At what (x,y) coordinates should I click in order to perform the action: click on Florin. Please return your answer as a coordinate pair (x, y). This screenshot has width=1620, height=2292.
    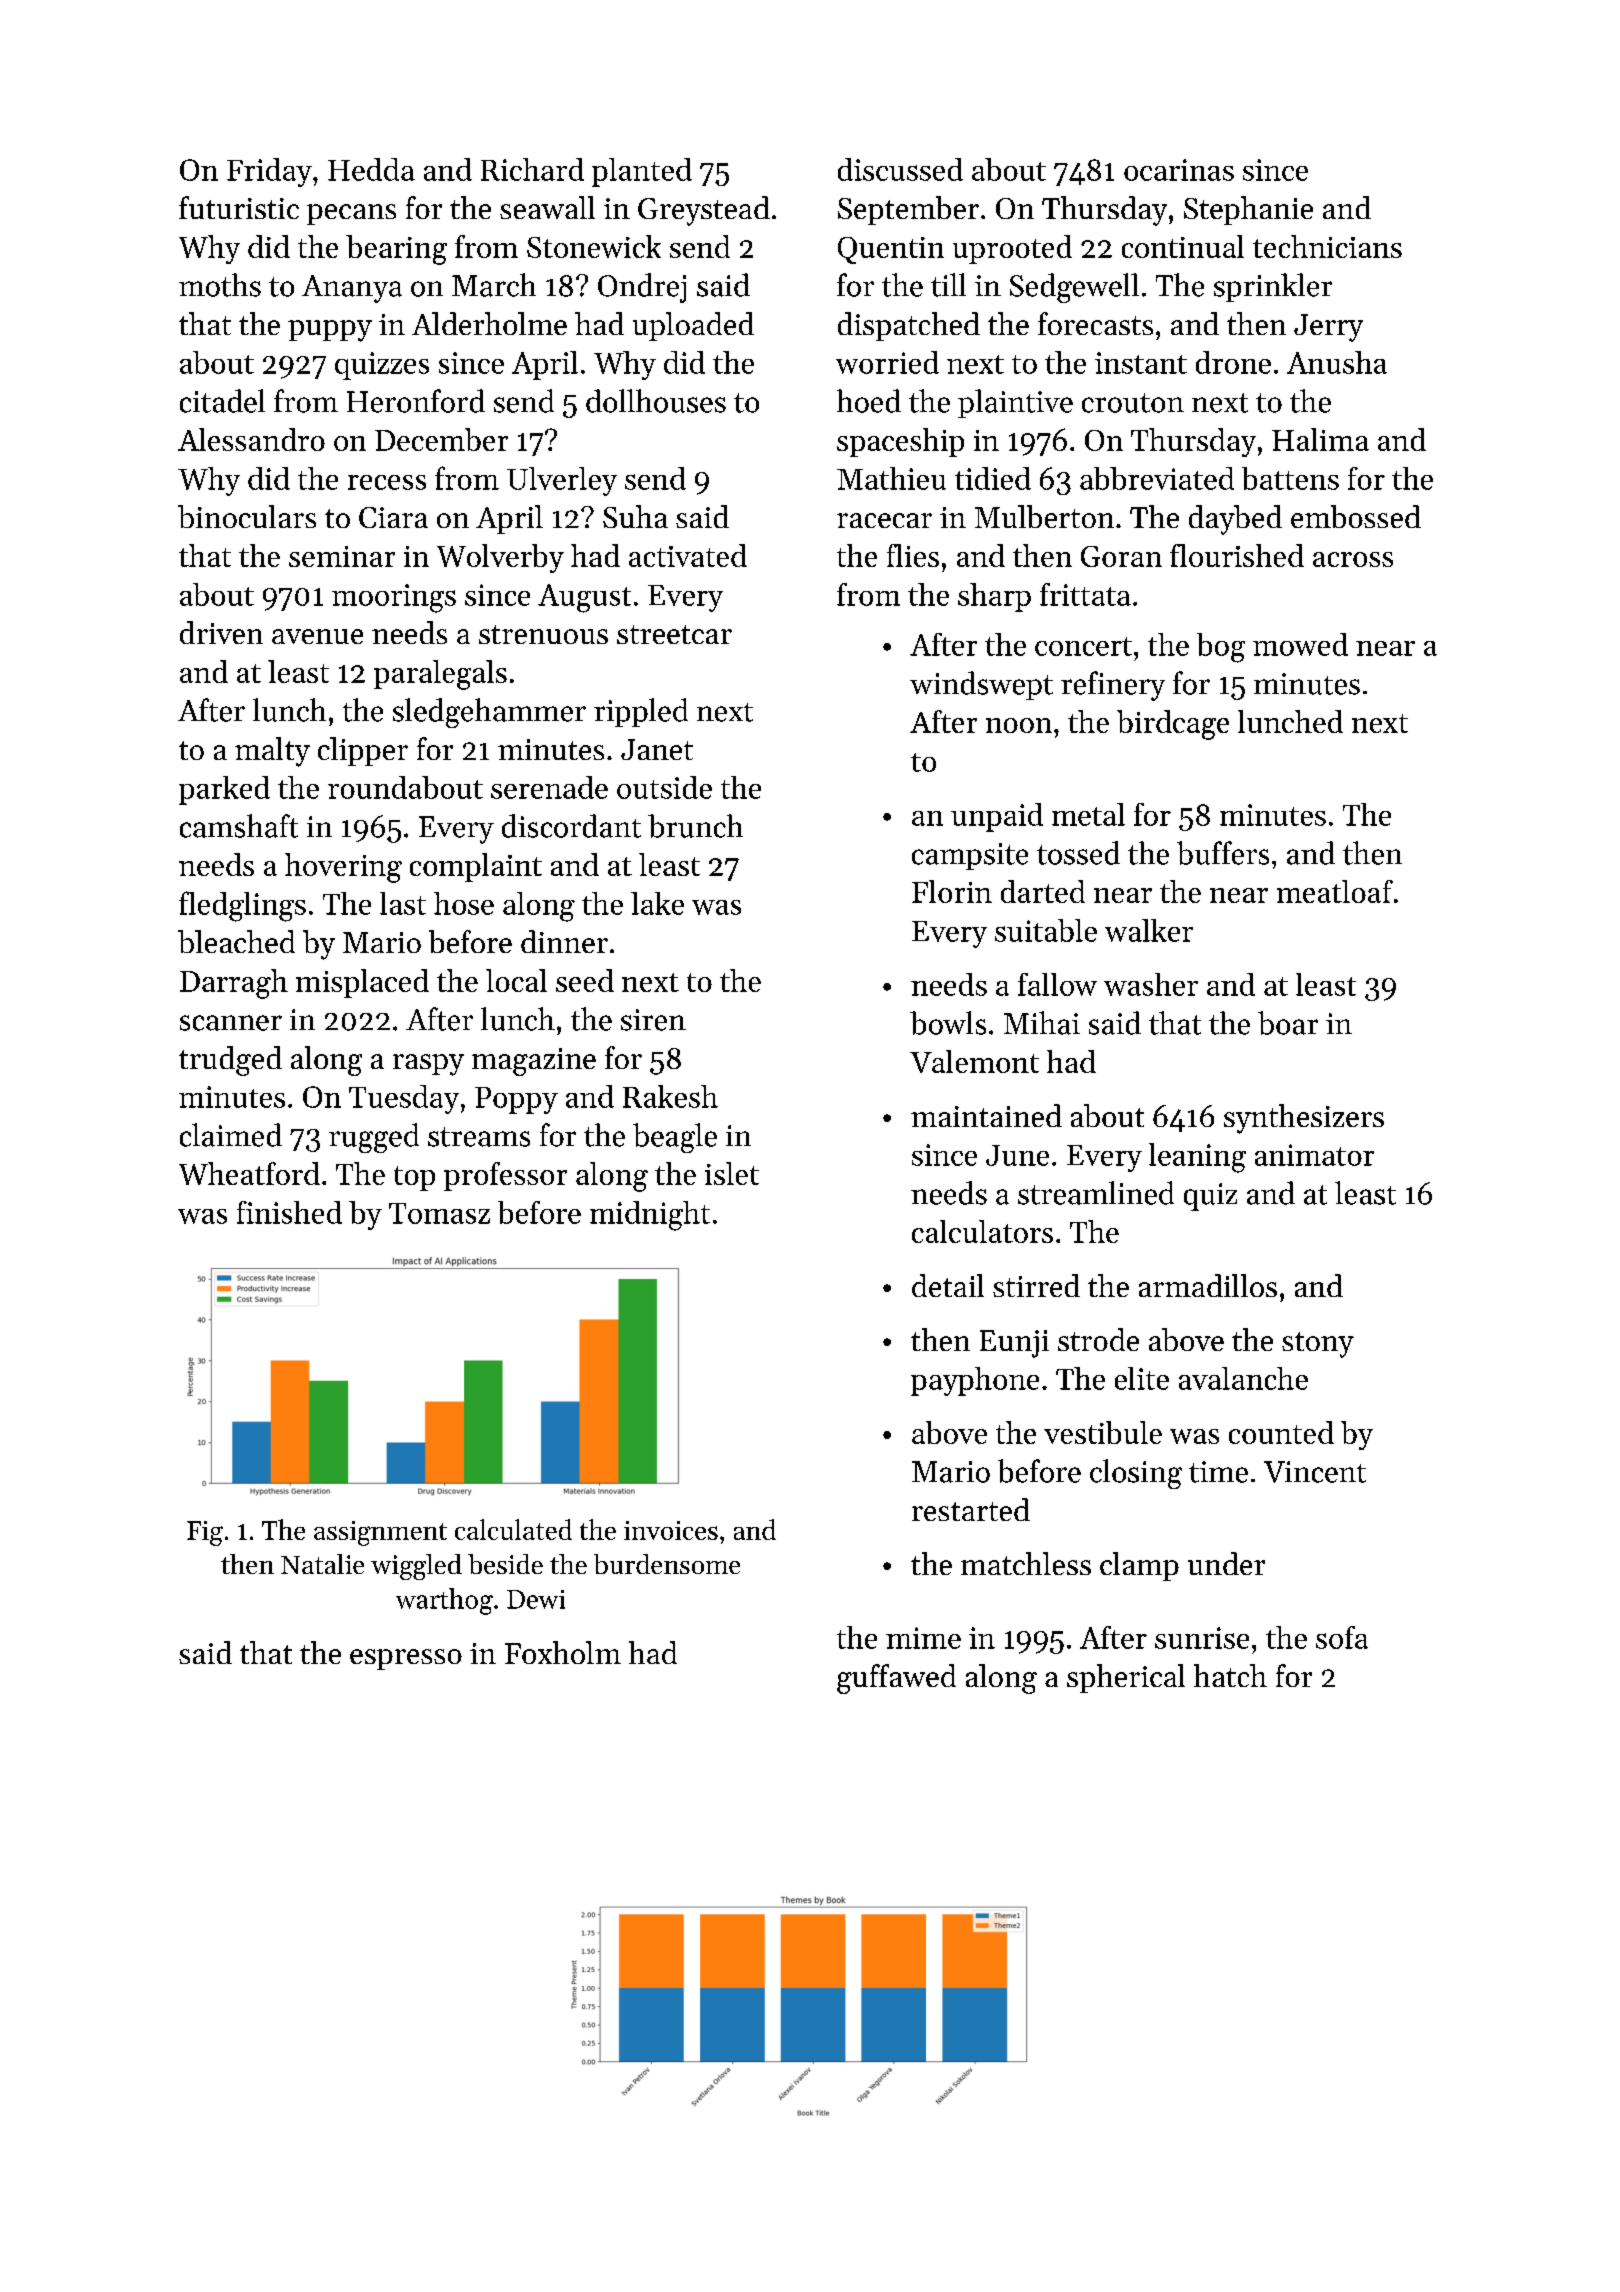
    Looking at the image, I should click on (952, 891).
